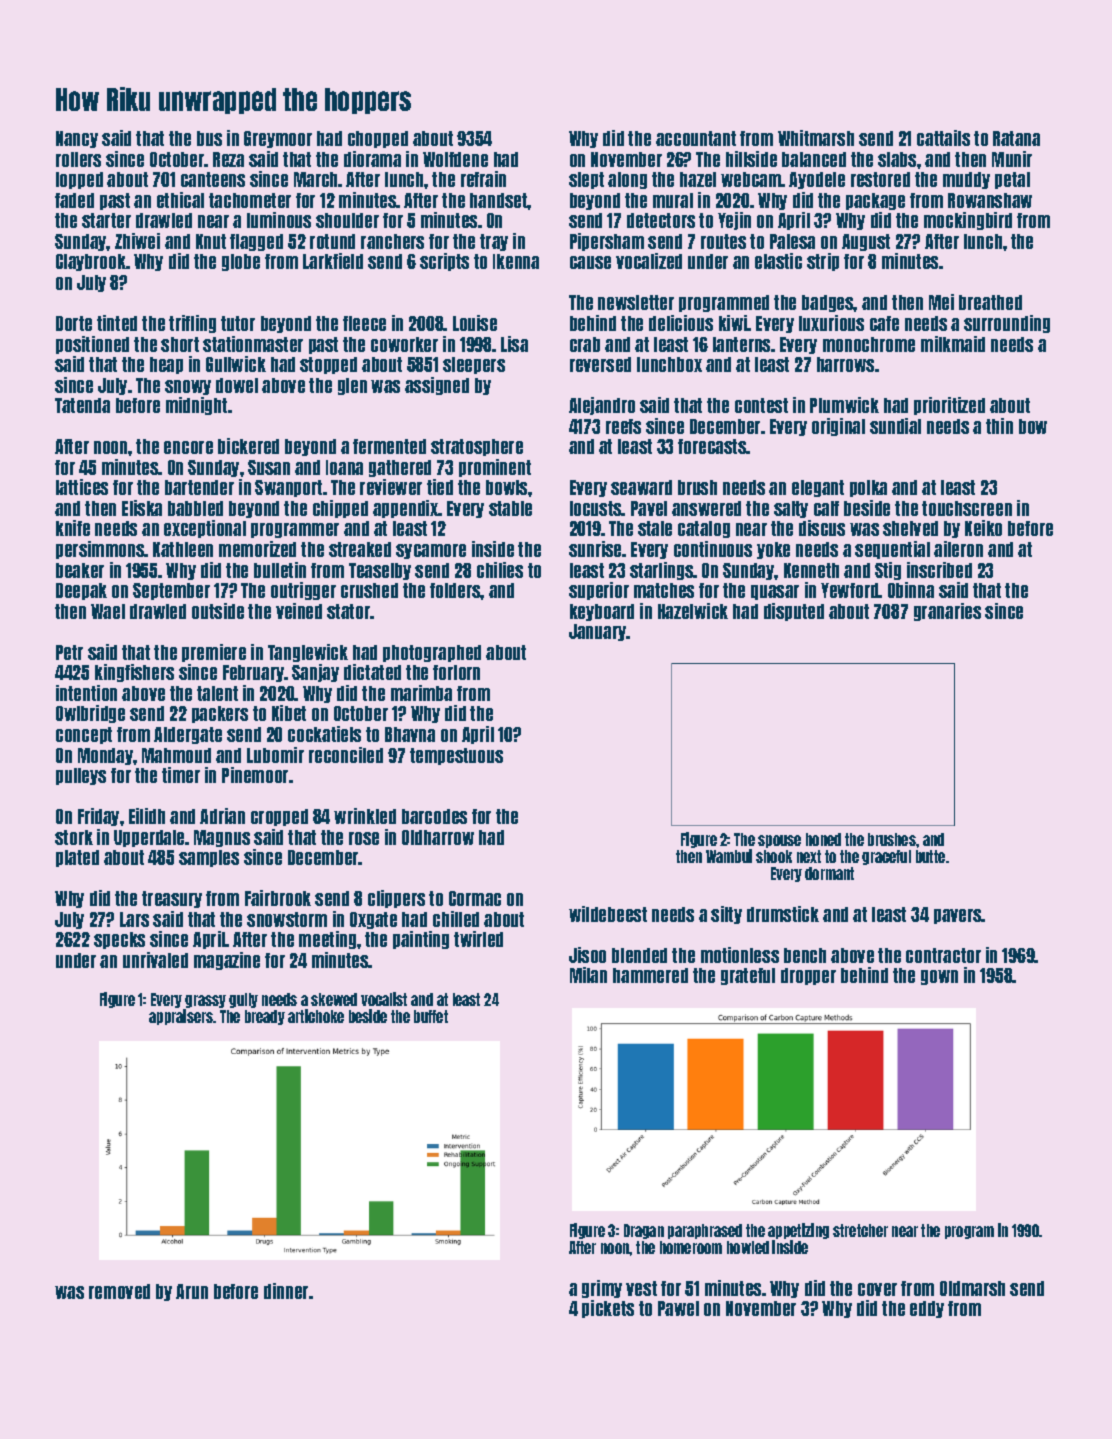 This image has width=1112, height=1439. I want to click on Upperdale, so click(150, 838).
